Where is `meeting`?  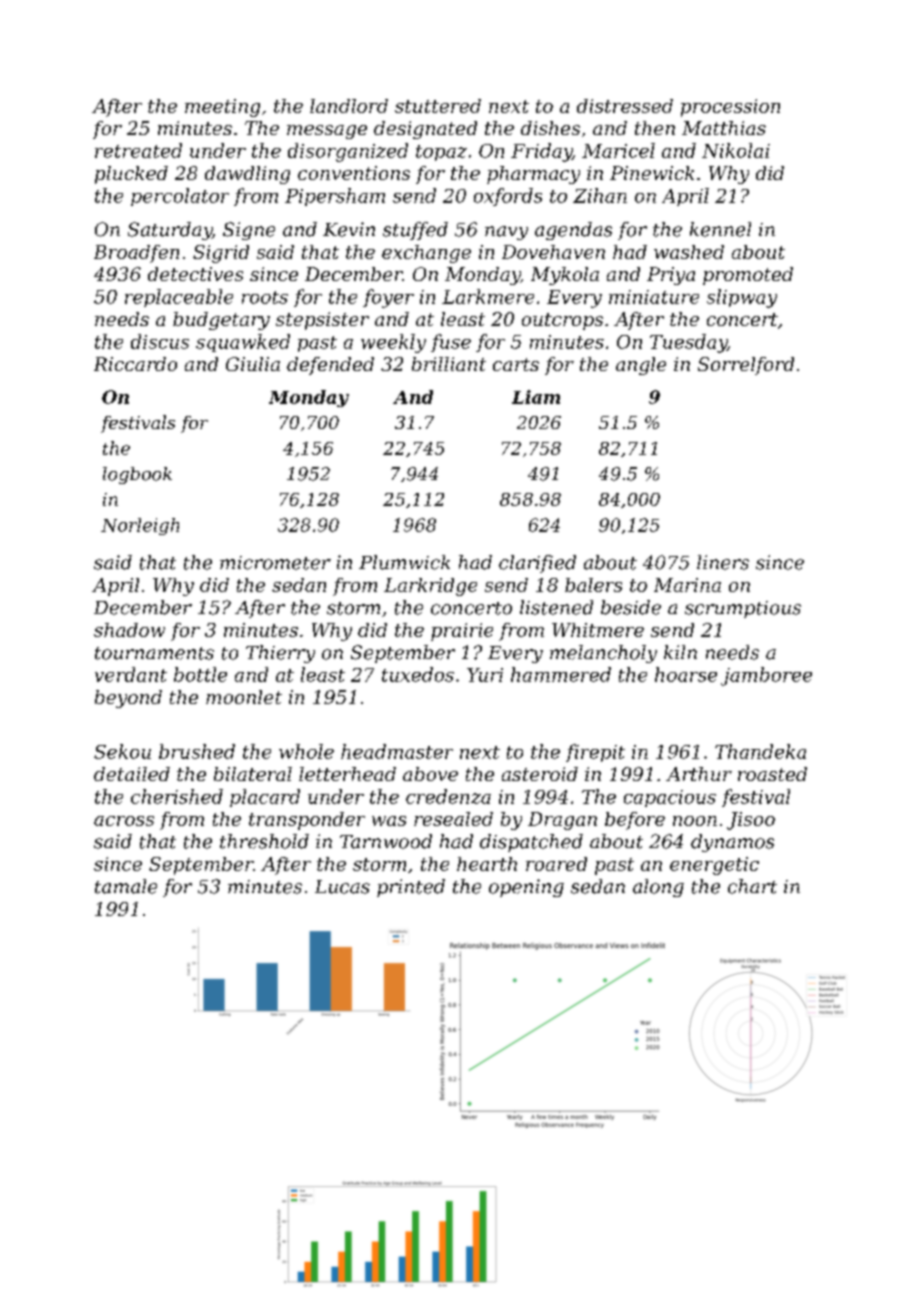
meeting is located at coordinates (222, 108).
